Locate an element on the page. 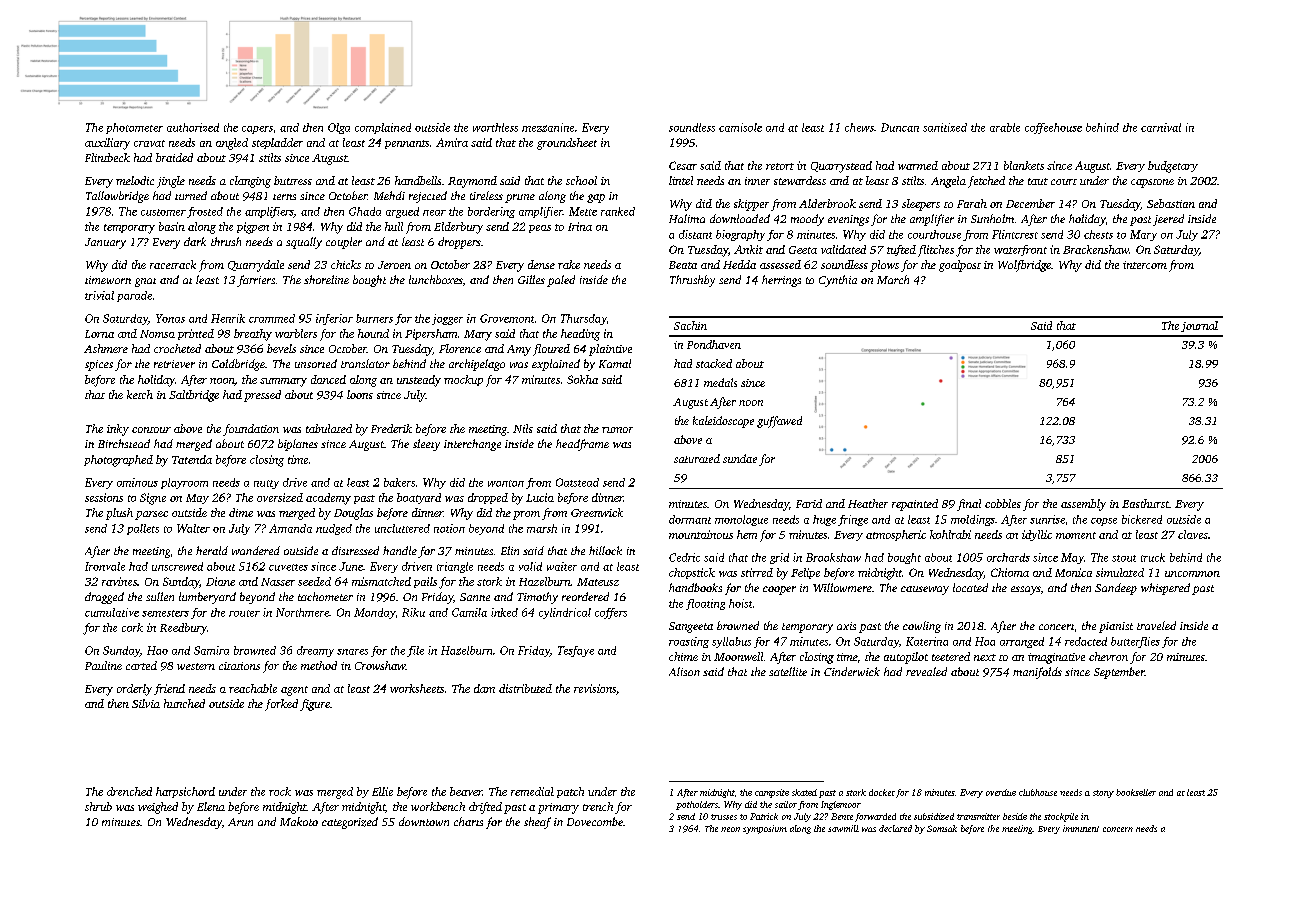  photographed is located at coordinates (118, 461).
